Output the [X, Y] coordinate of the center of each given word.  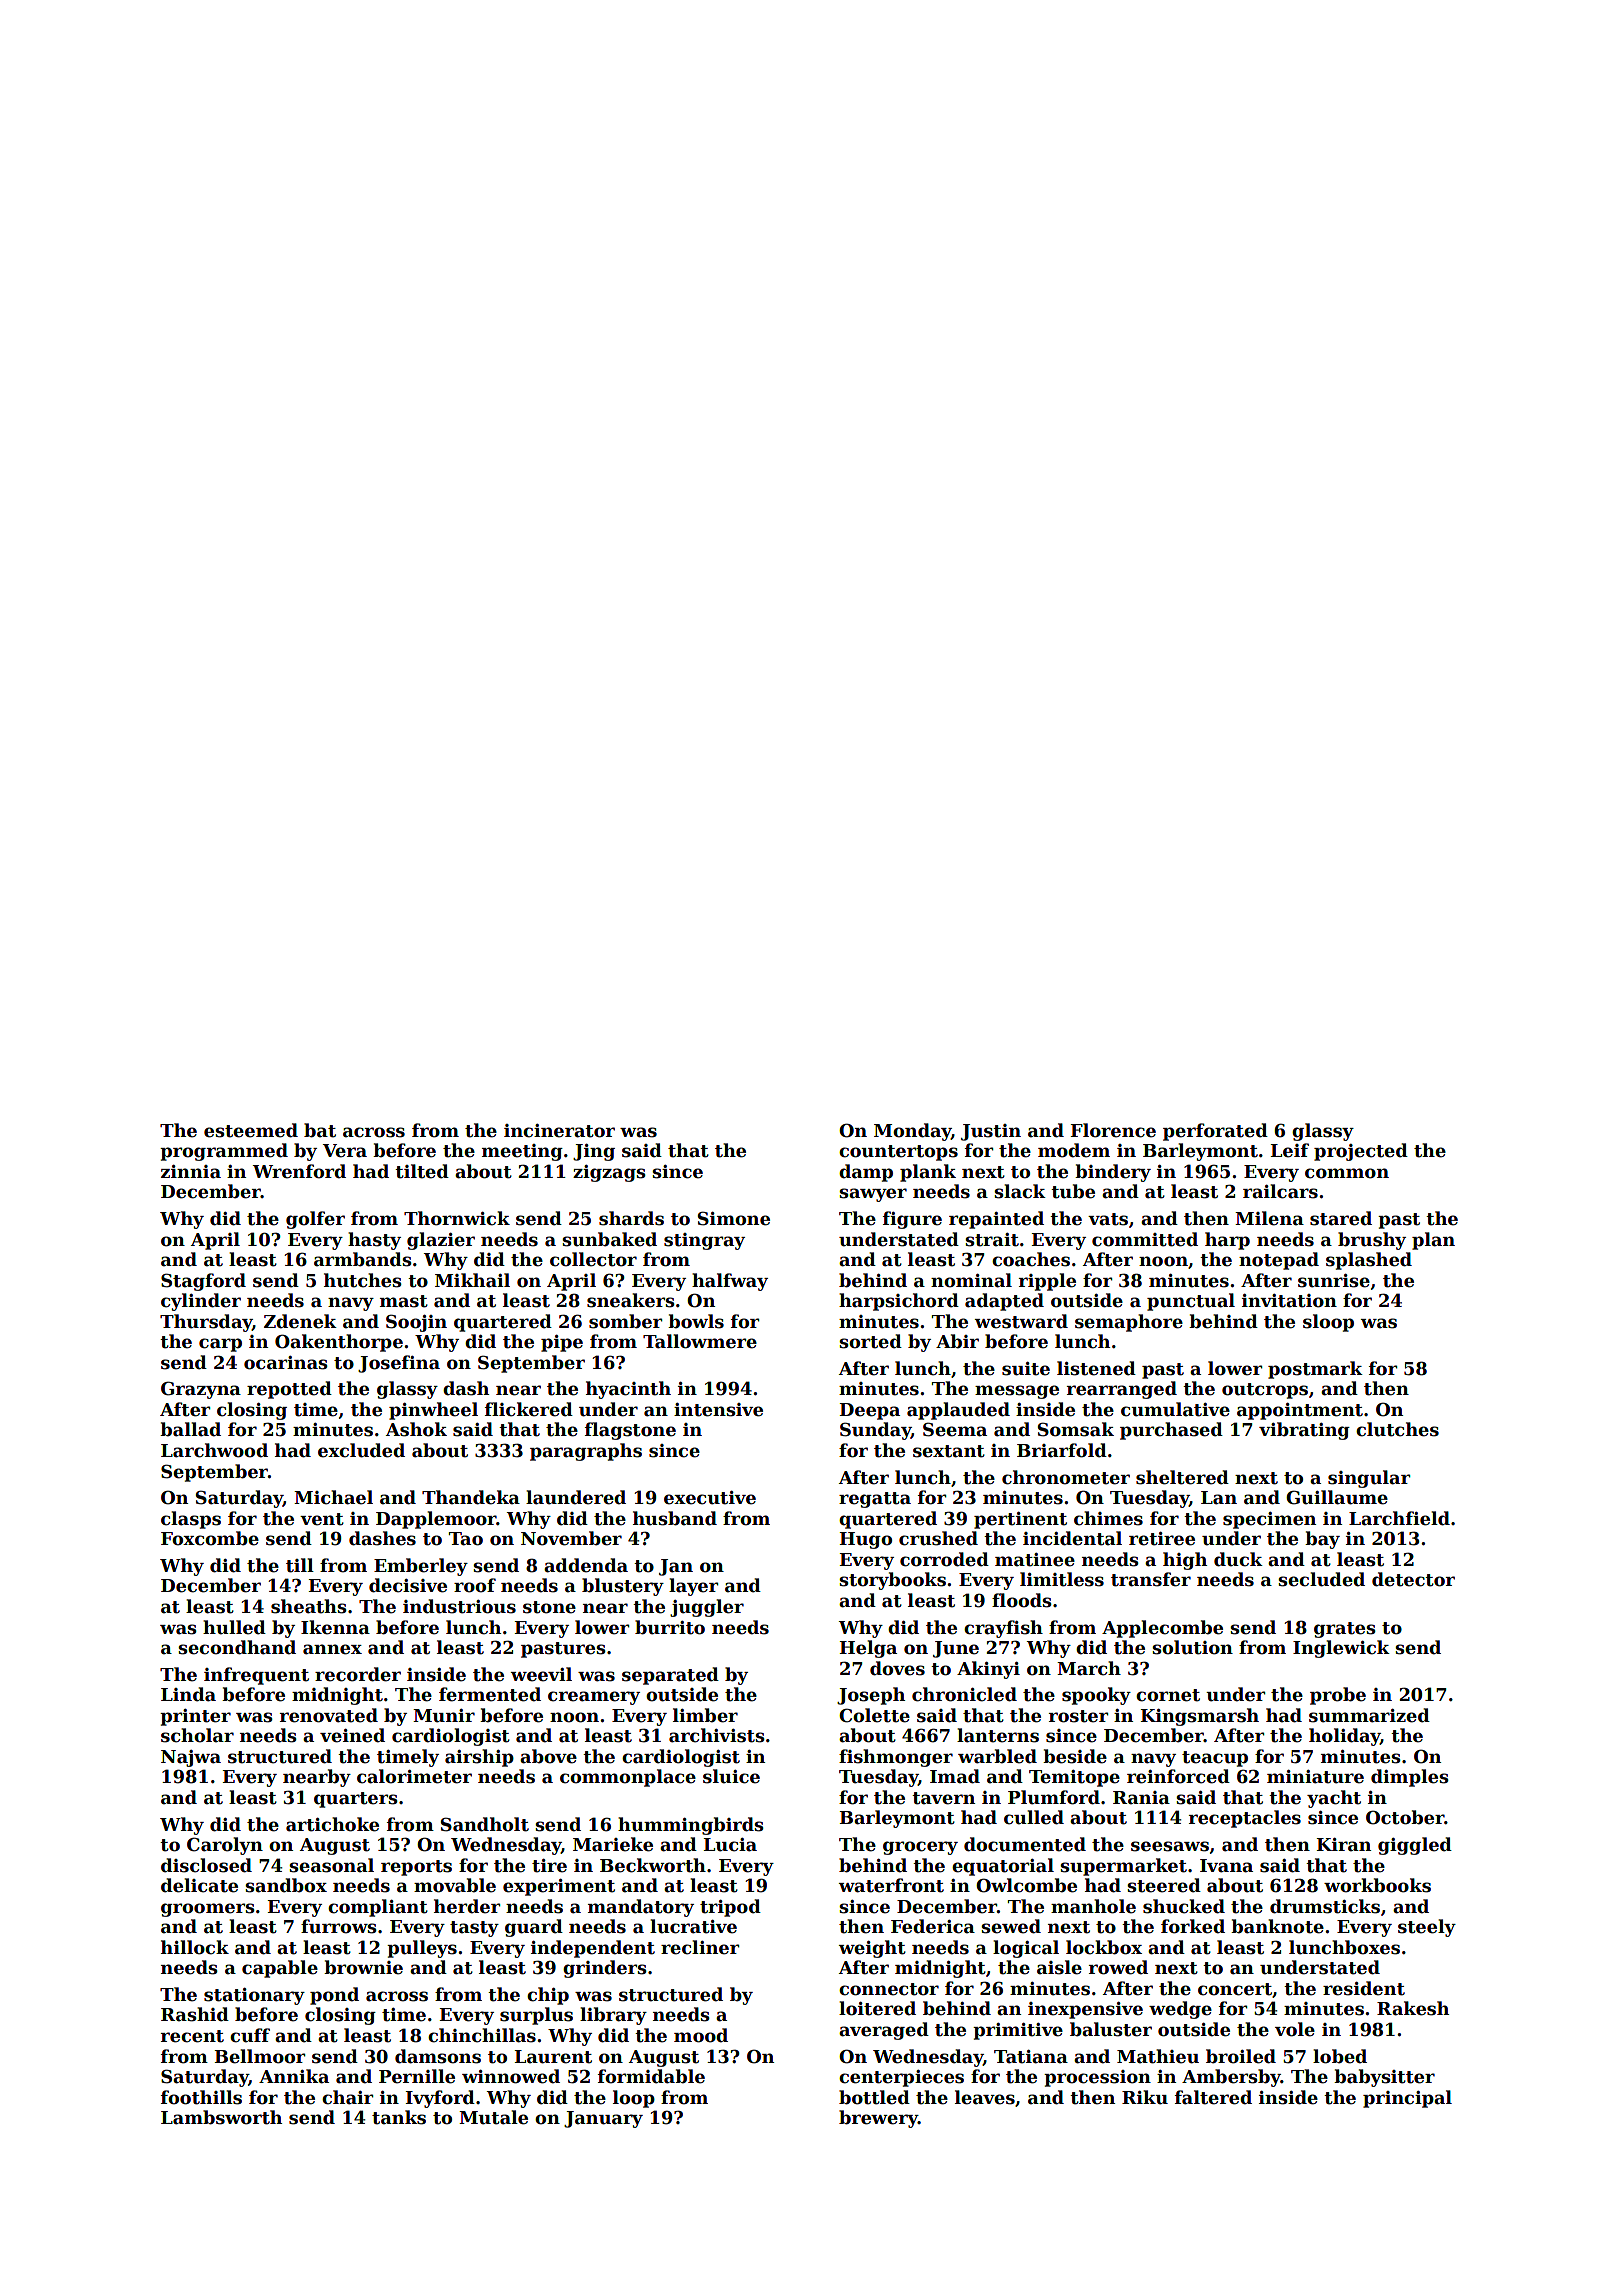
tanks [399, 2117]
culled [1034, 1817]
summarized [1369, 1715]
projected [1361, 1152]
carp [220, 1345]
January [603, 2119]
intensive [718, 1410]
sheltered [1182, 1477]
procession [1097, 2078]
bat [320, 1130]
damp [866, 1173]
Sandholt [485, 1824]
